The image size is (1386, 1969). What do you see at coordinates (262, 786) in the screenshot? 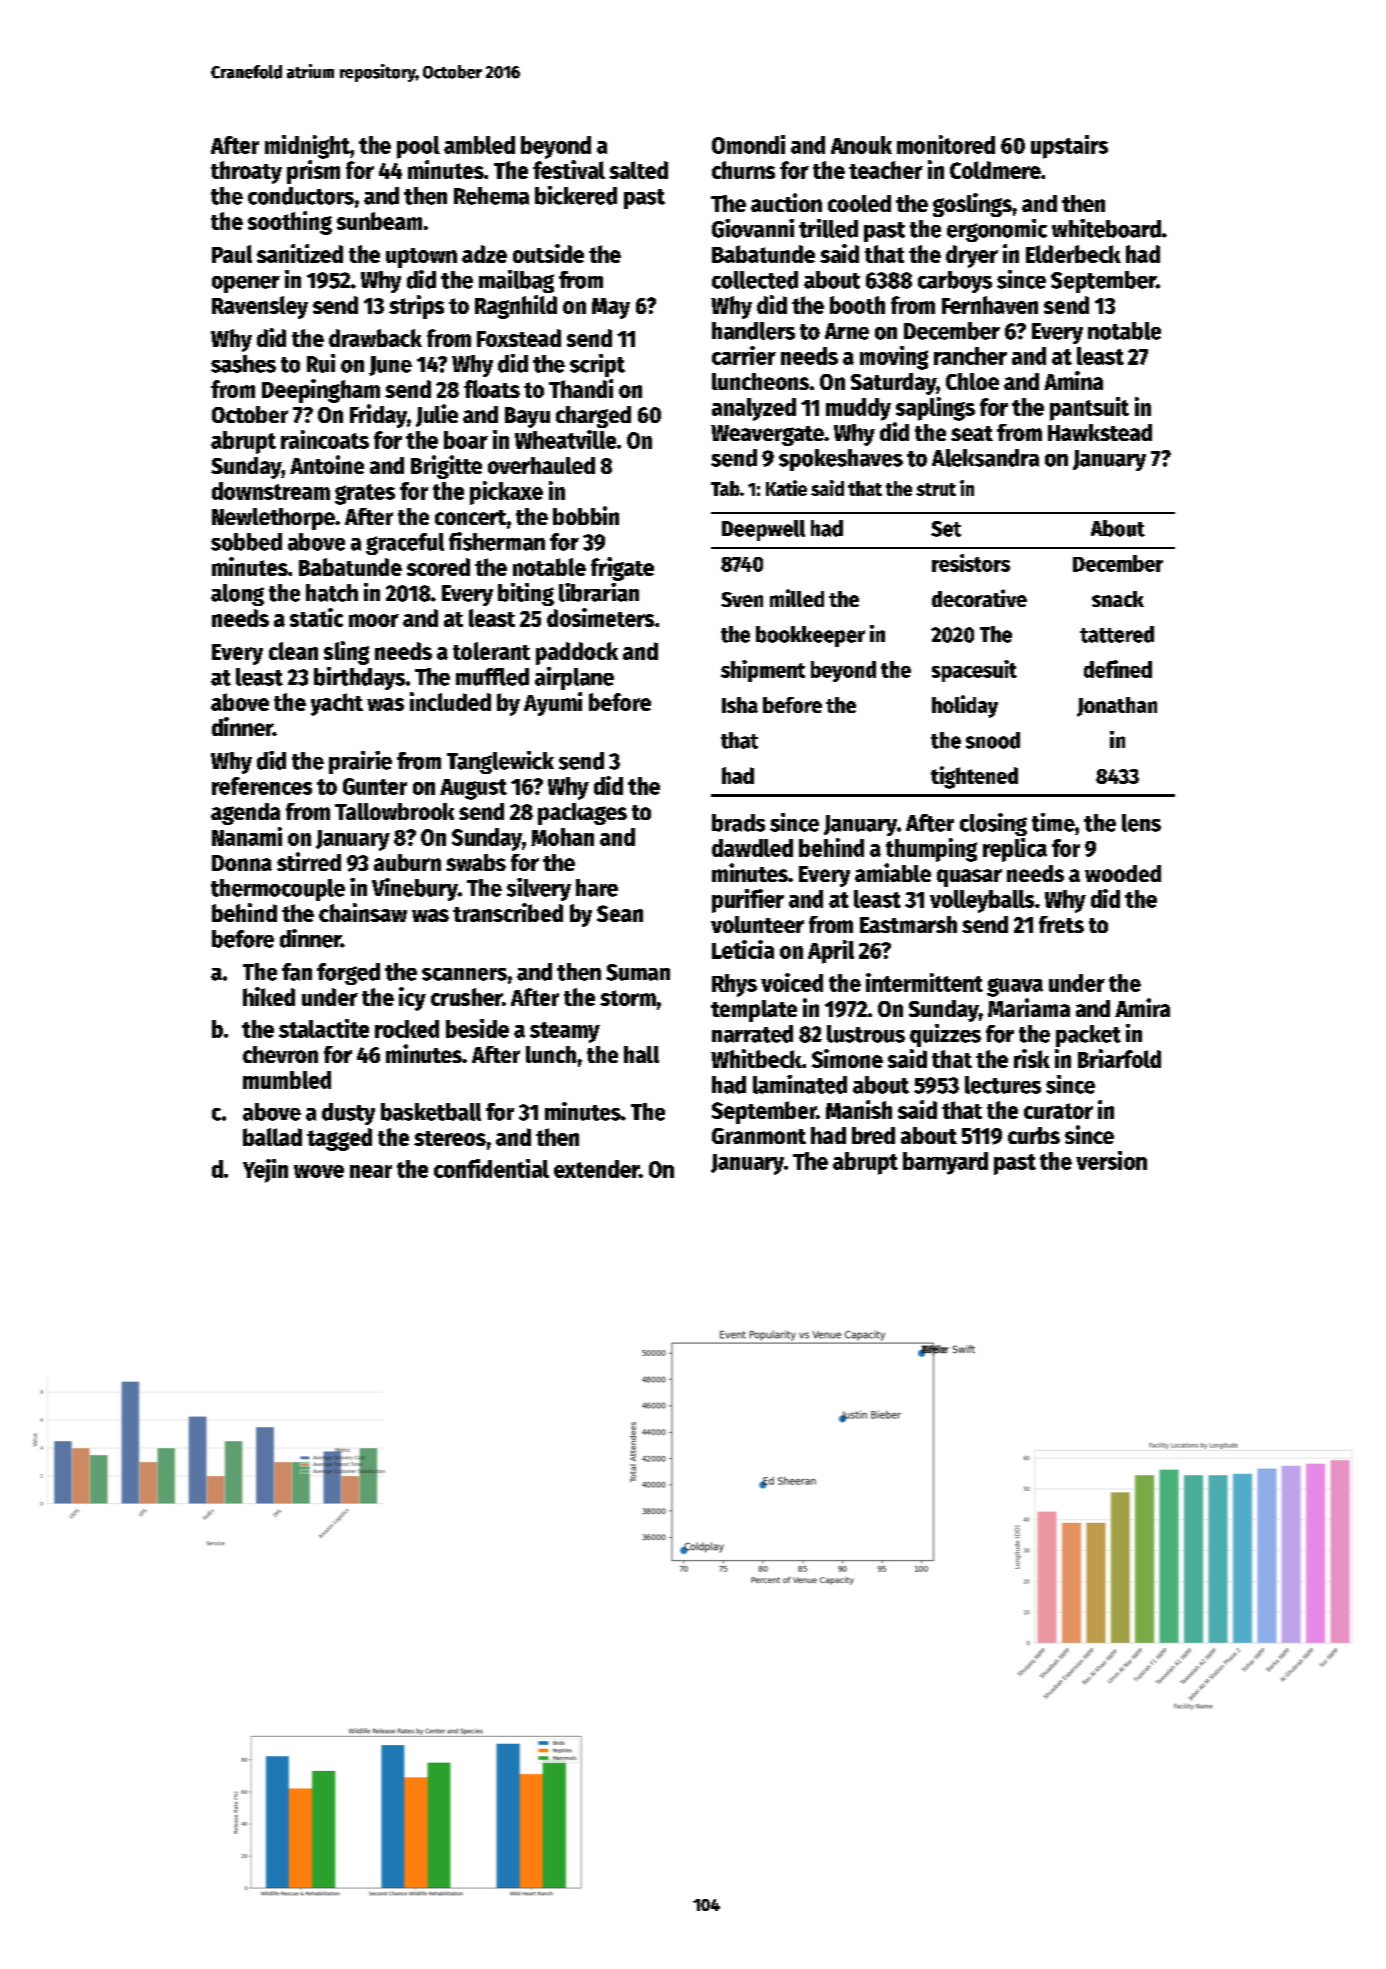
I see `references` at bounding box center [262, 786].
